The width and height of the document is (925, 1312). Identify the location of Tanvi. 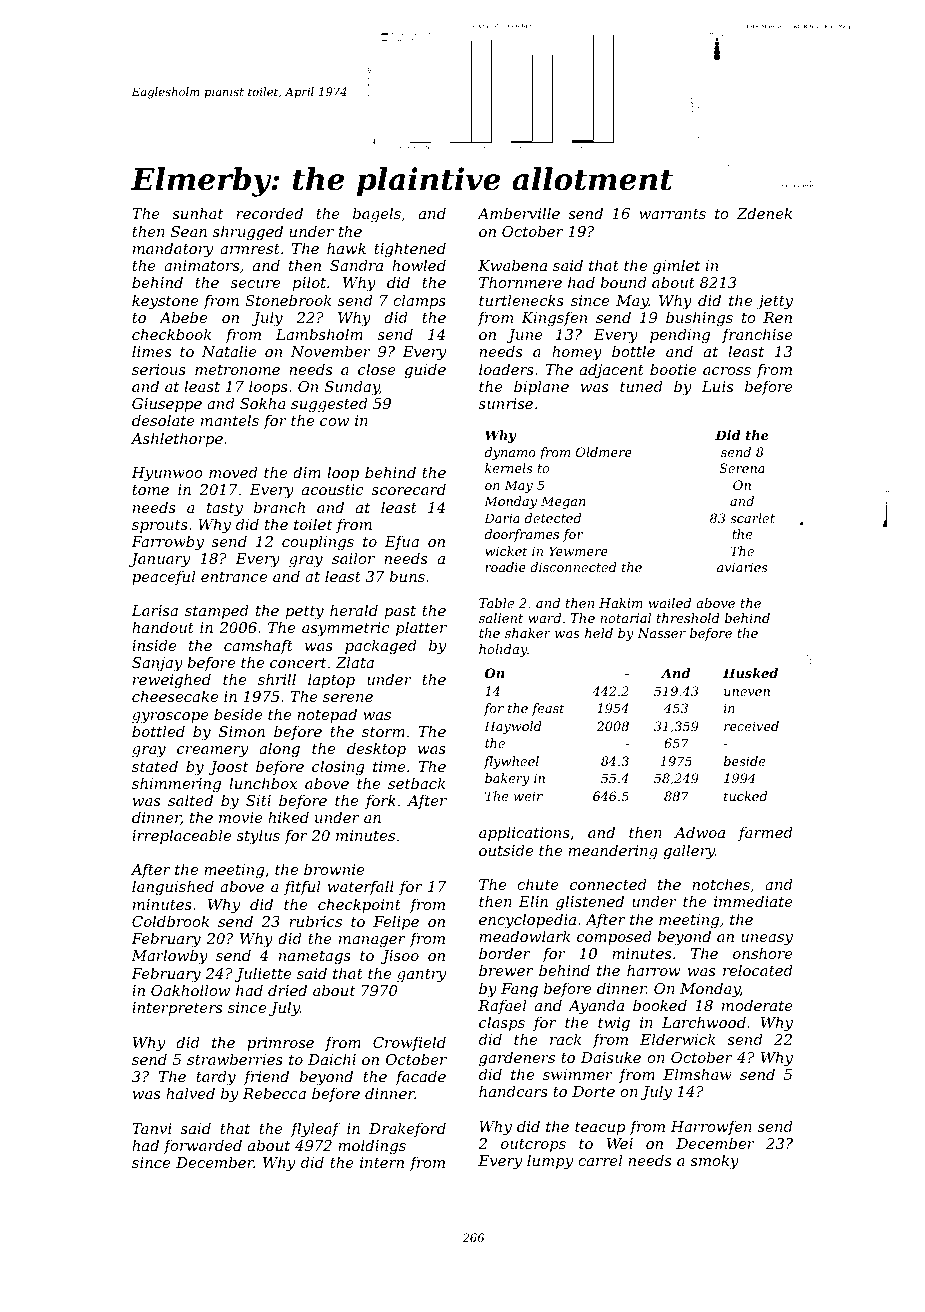
(152, 1128).
